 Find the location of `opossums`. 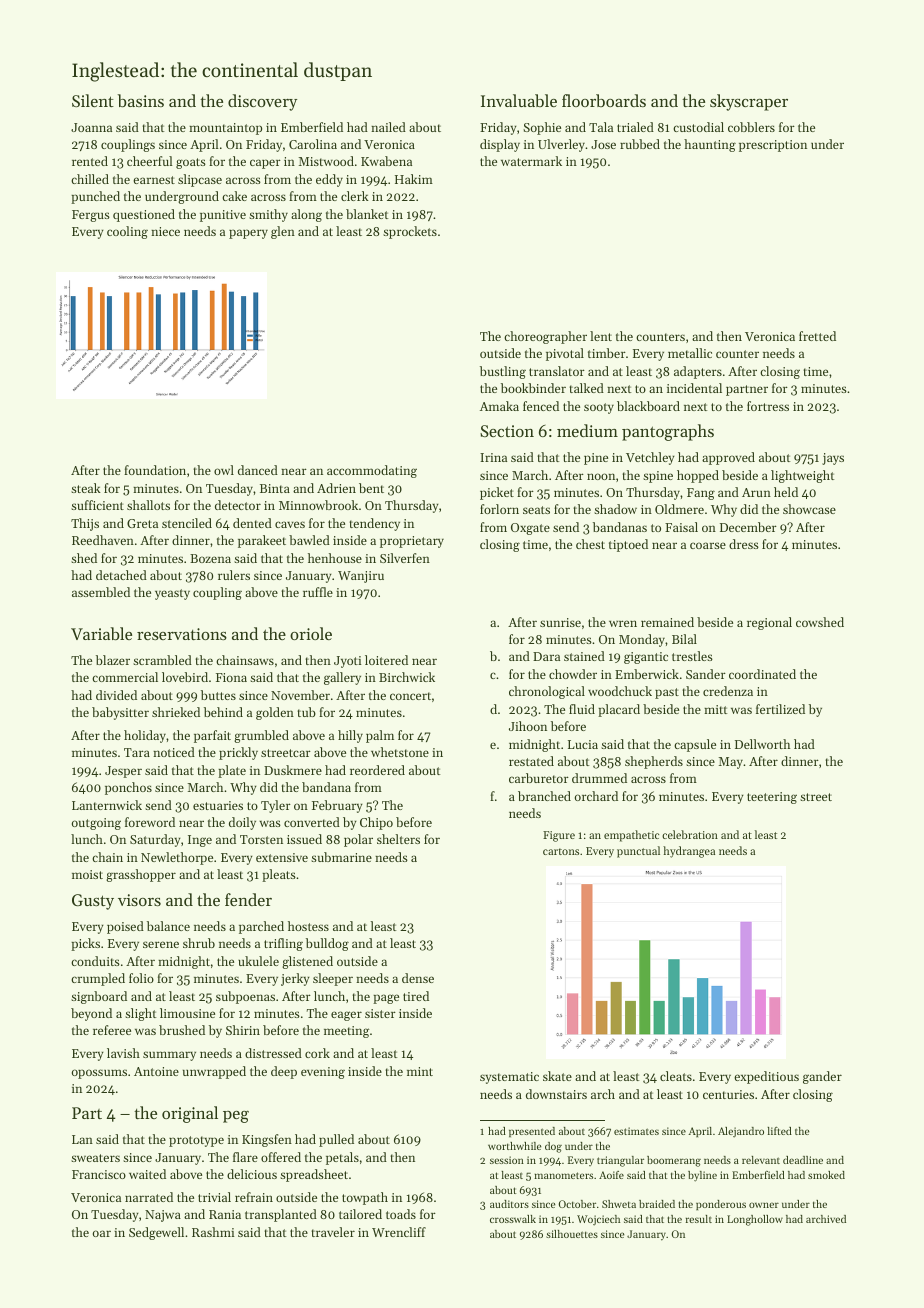

opossums is located at coordinates (99, 1074).
